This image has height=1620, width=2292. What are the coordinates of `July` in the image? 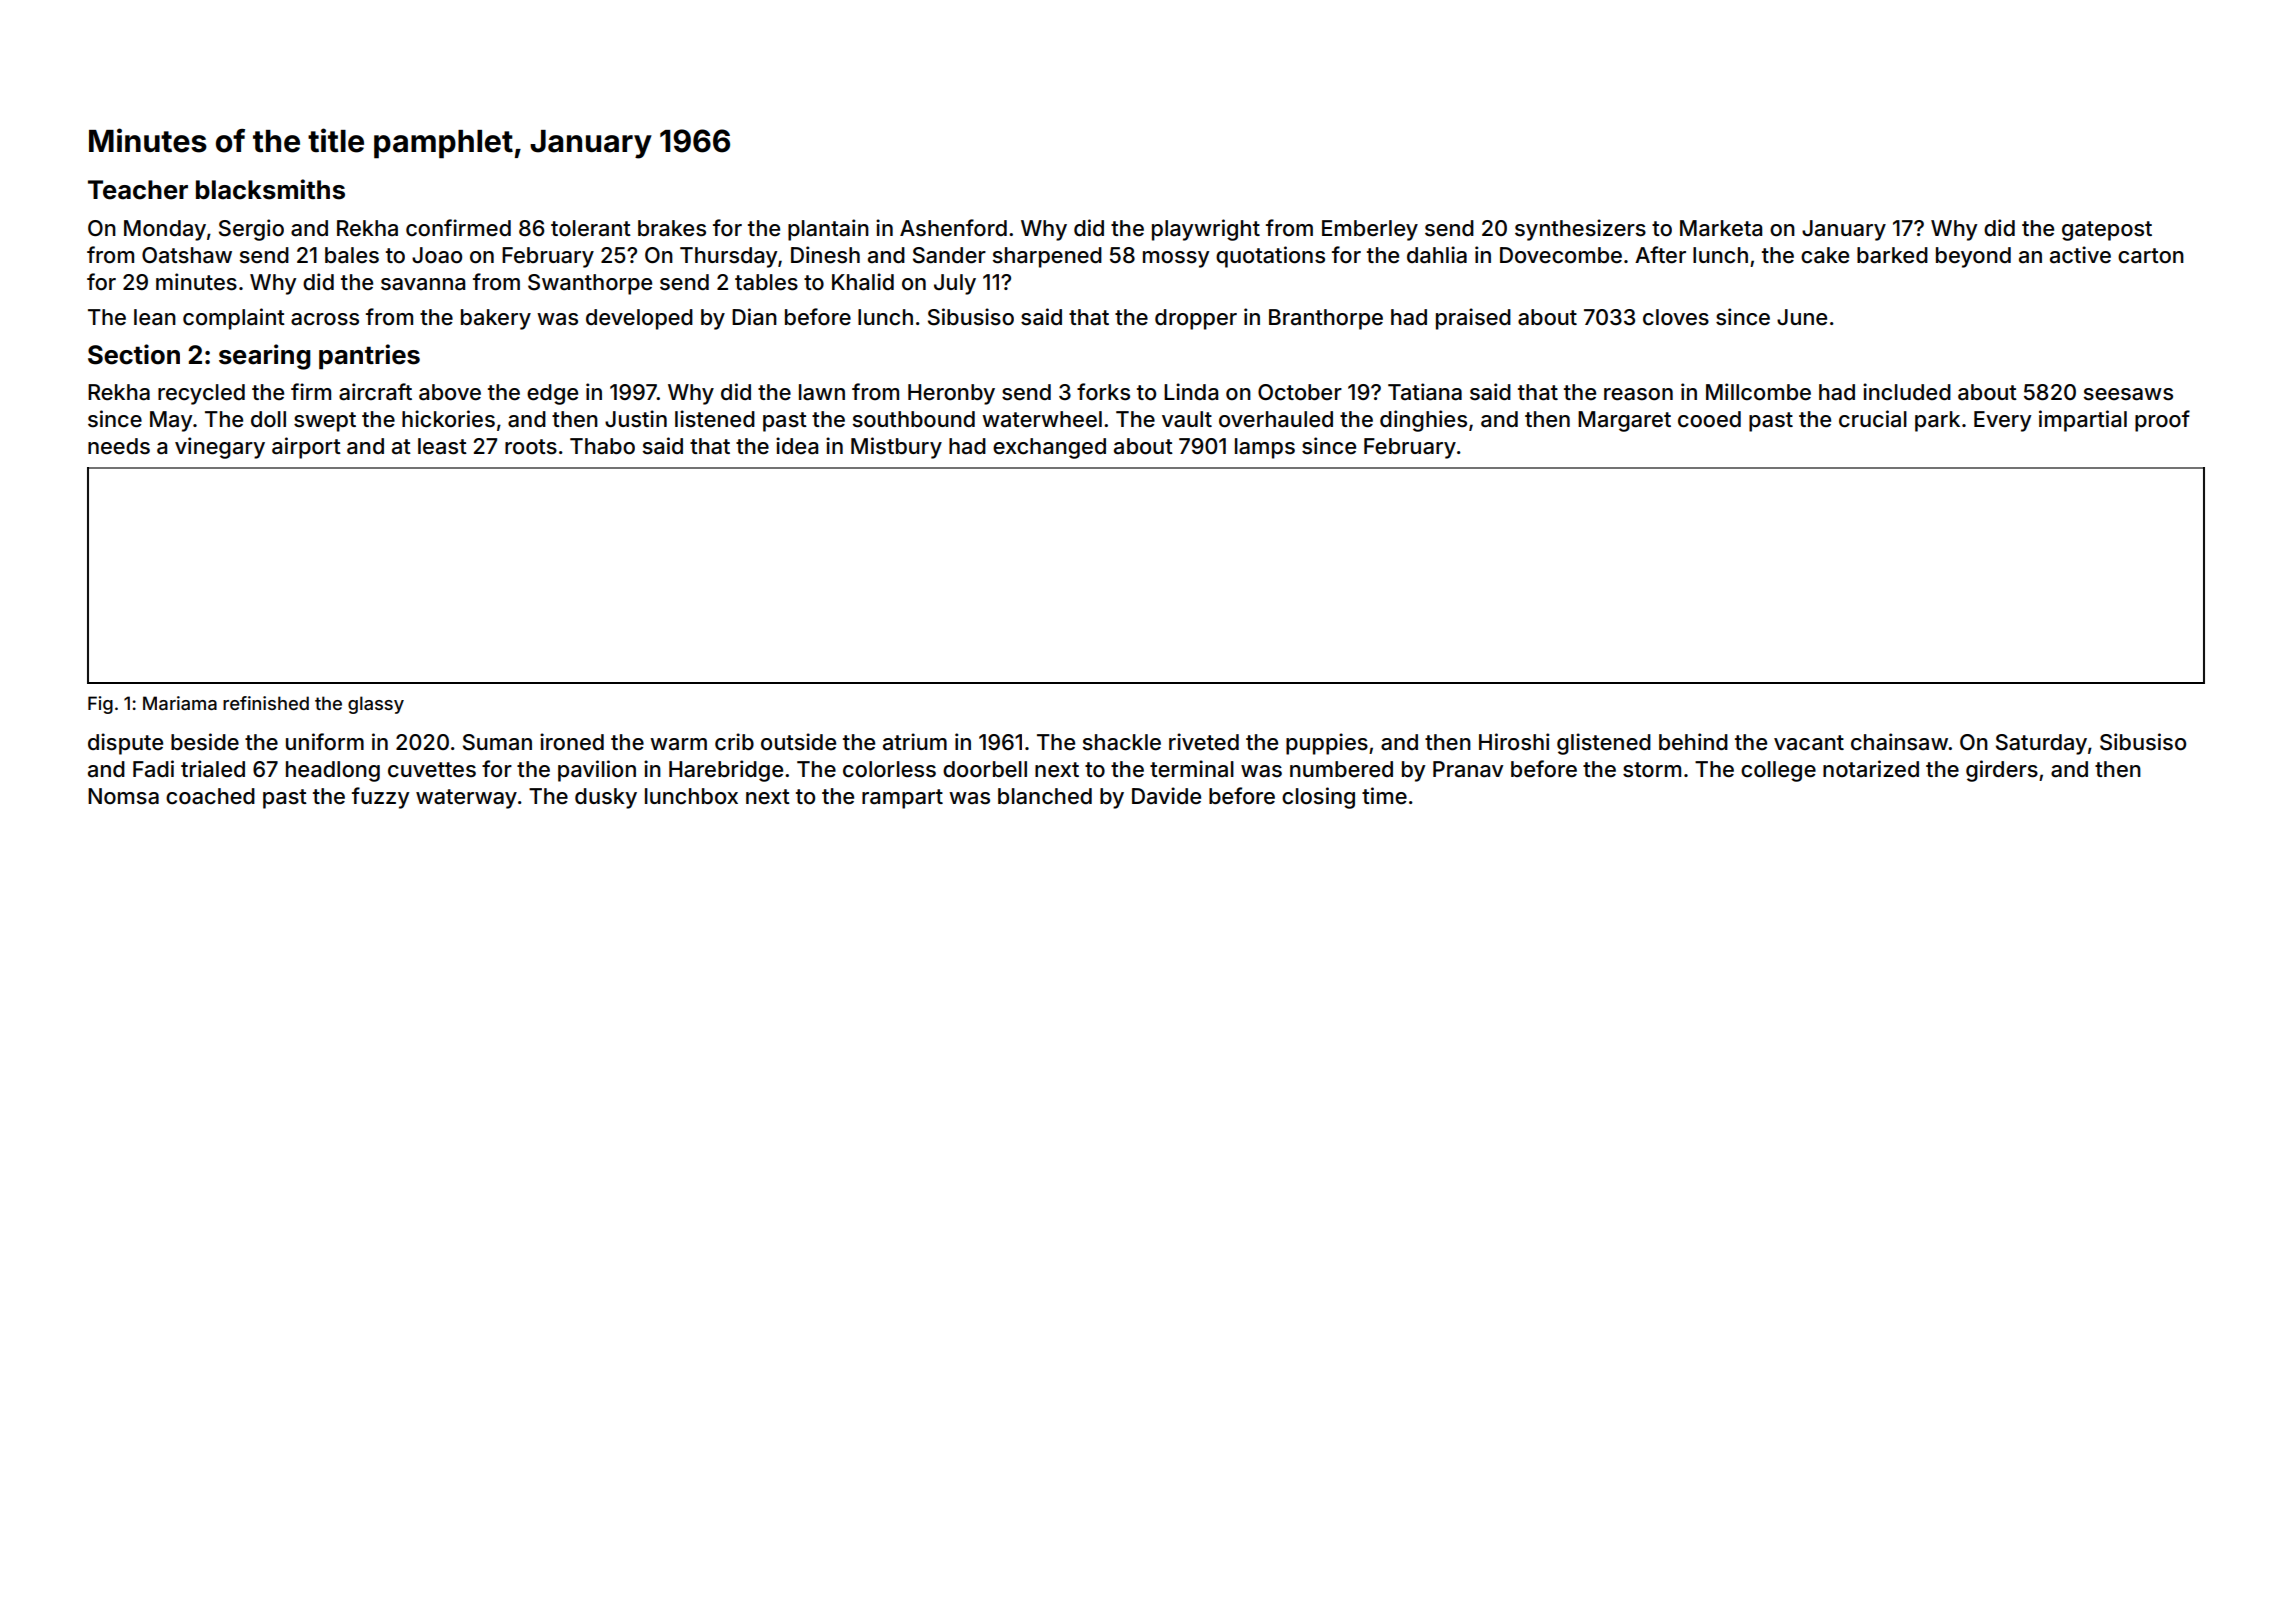 It's located at (955, 284).
